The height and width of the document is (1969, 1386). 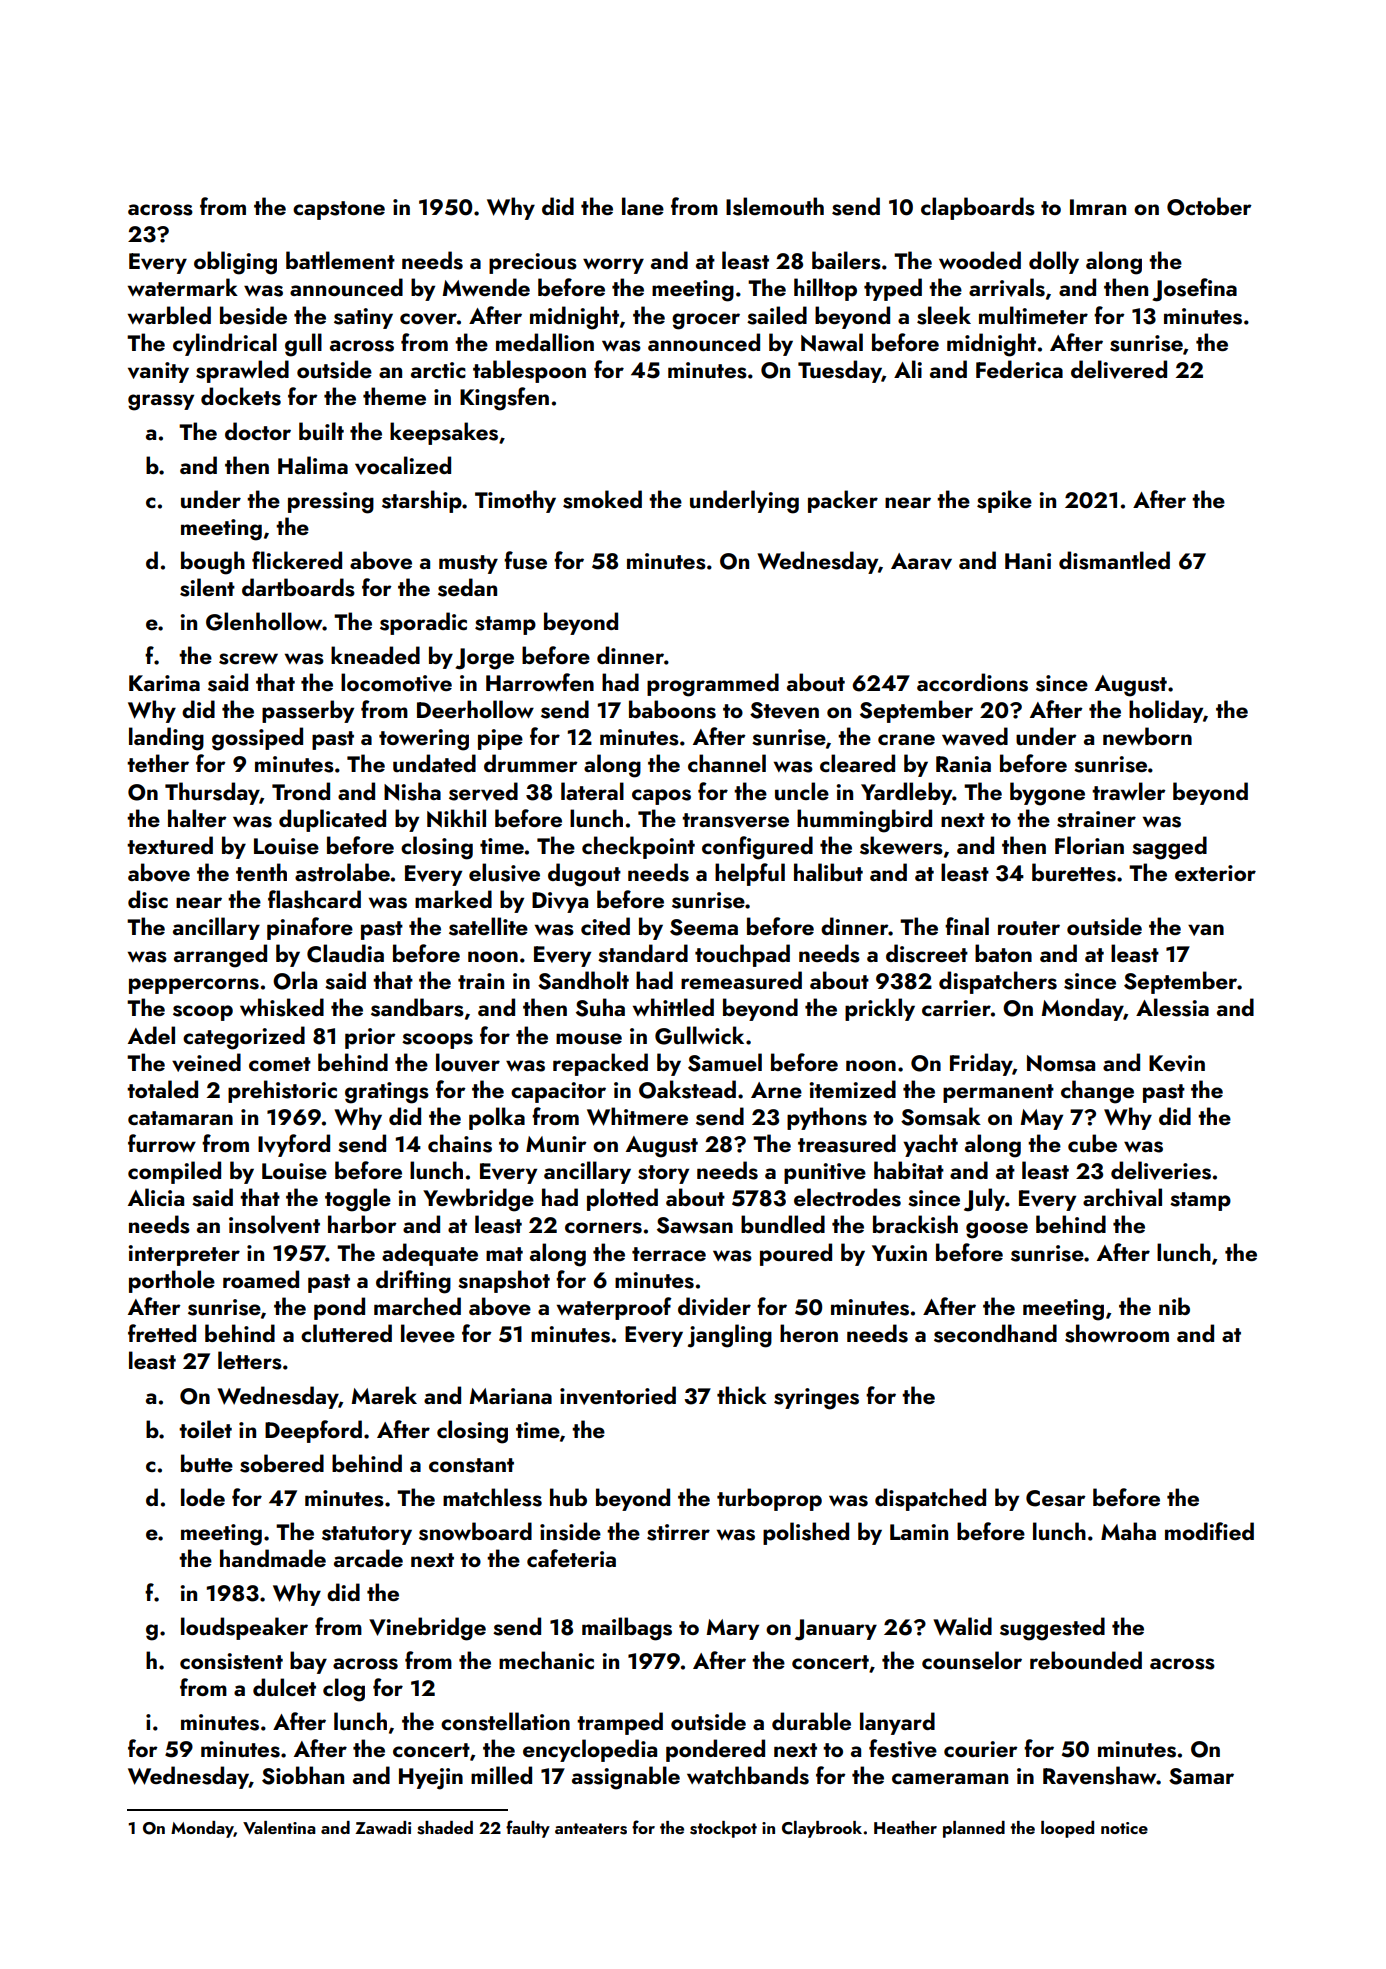 I want to click on toggle, so click(x=358, y=1200).
